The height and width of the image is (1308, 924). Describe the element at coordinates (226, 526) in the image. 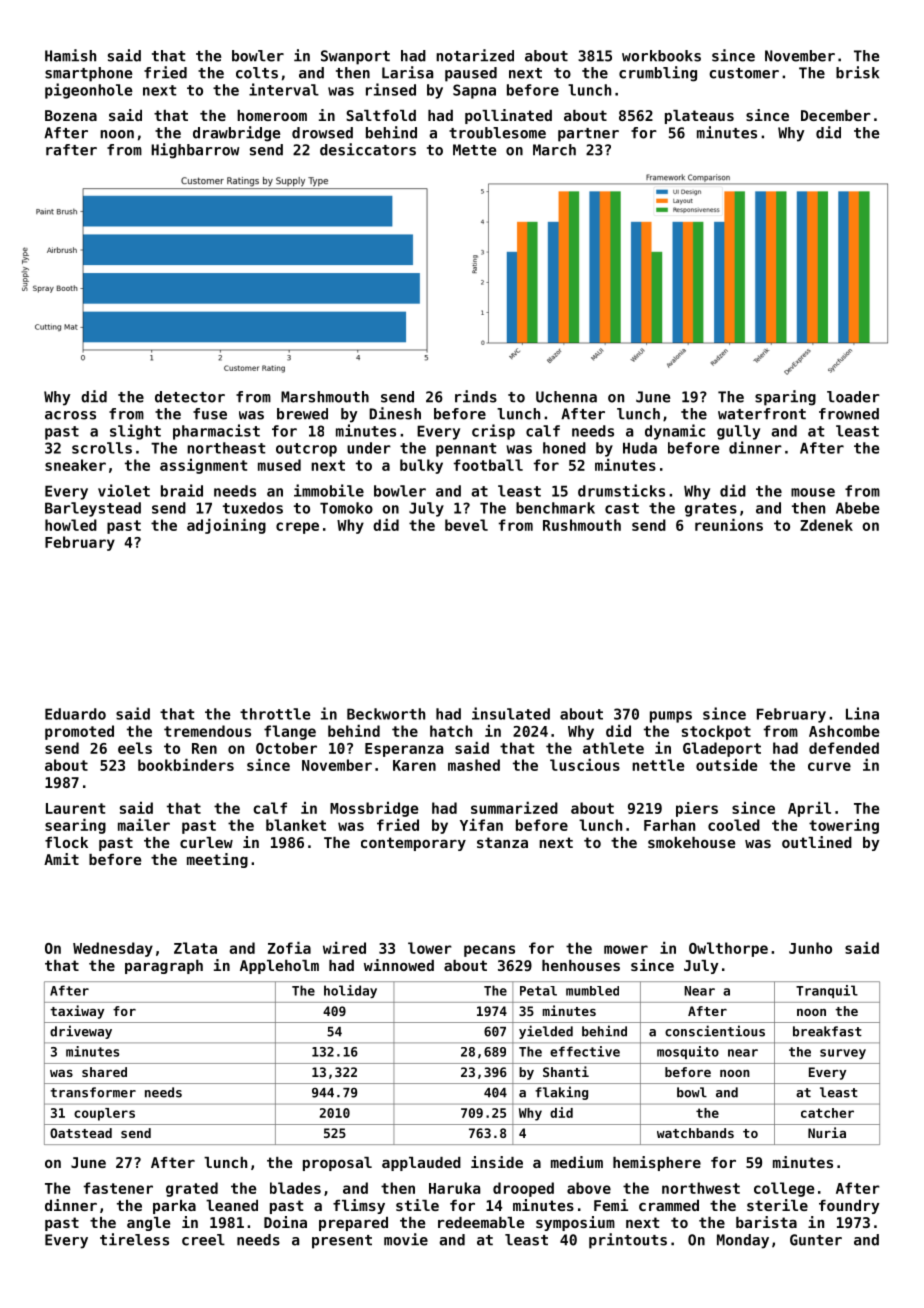

I see `adjoining` at that location.
